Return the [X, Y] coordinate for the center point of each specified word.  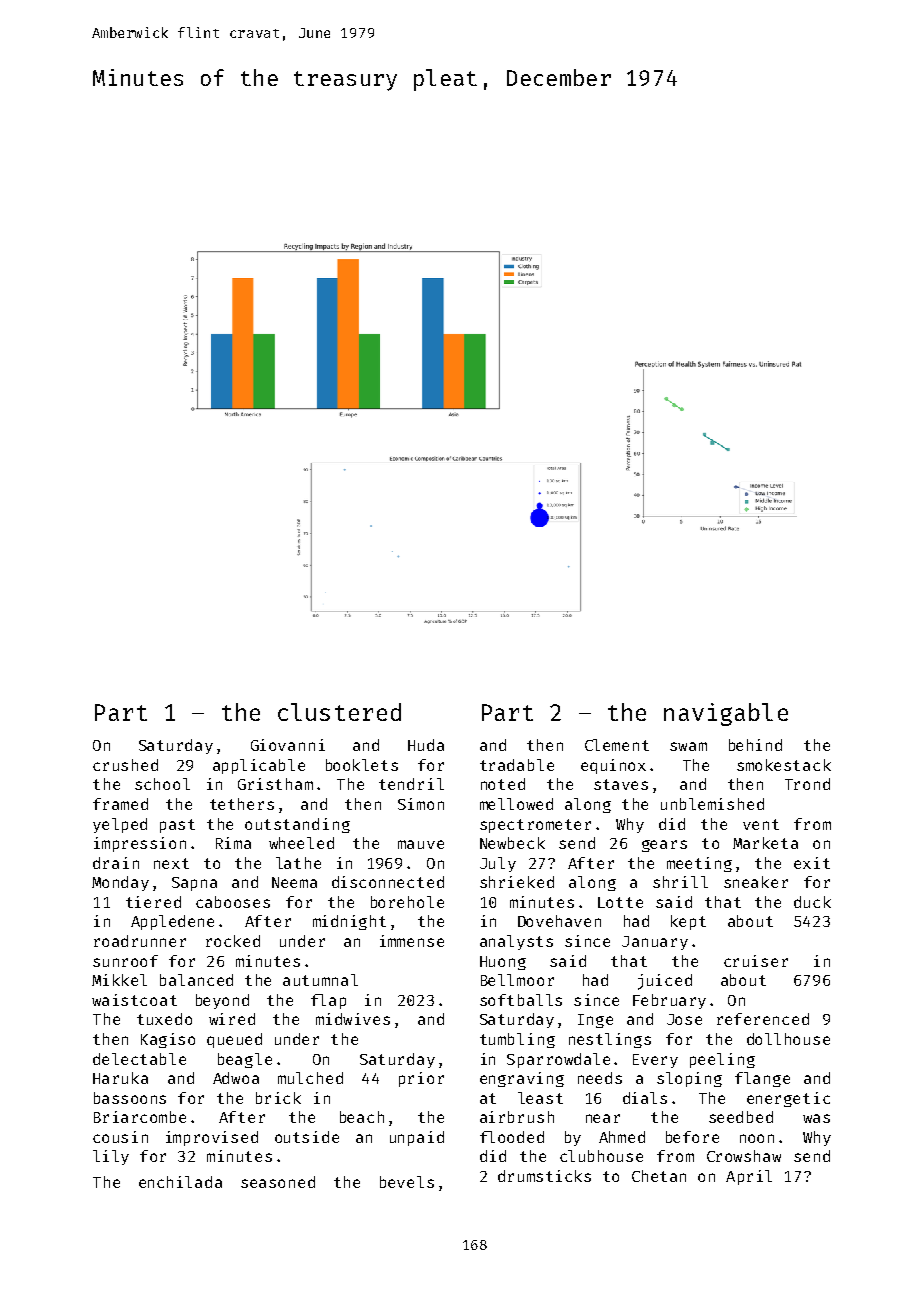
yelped [120, 825]
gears [664, 846]
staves [621, 784]
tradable [517, 765]
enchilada [180, 1182]
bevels [407, 1182]
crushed [125, 765]
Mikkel [119, 980]
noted [503, 784]
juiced [665, 982]
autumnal [320, 980]
